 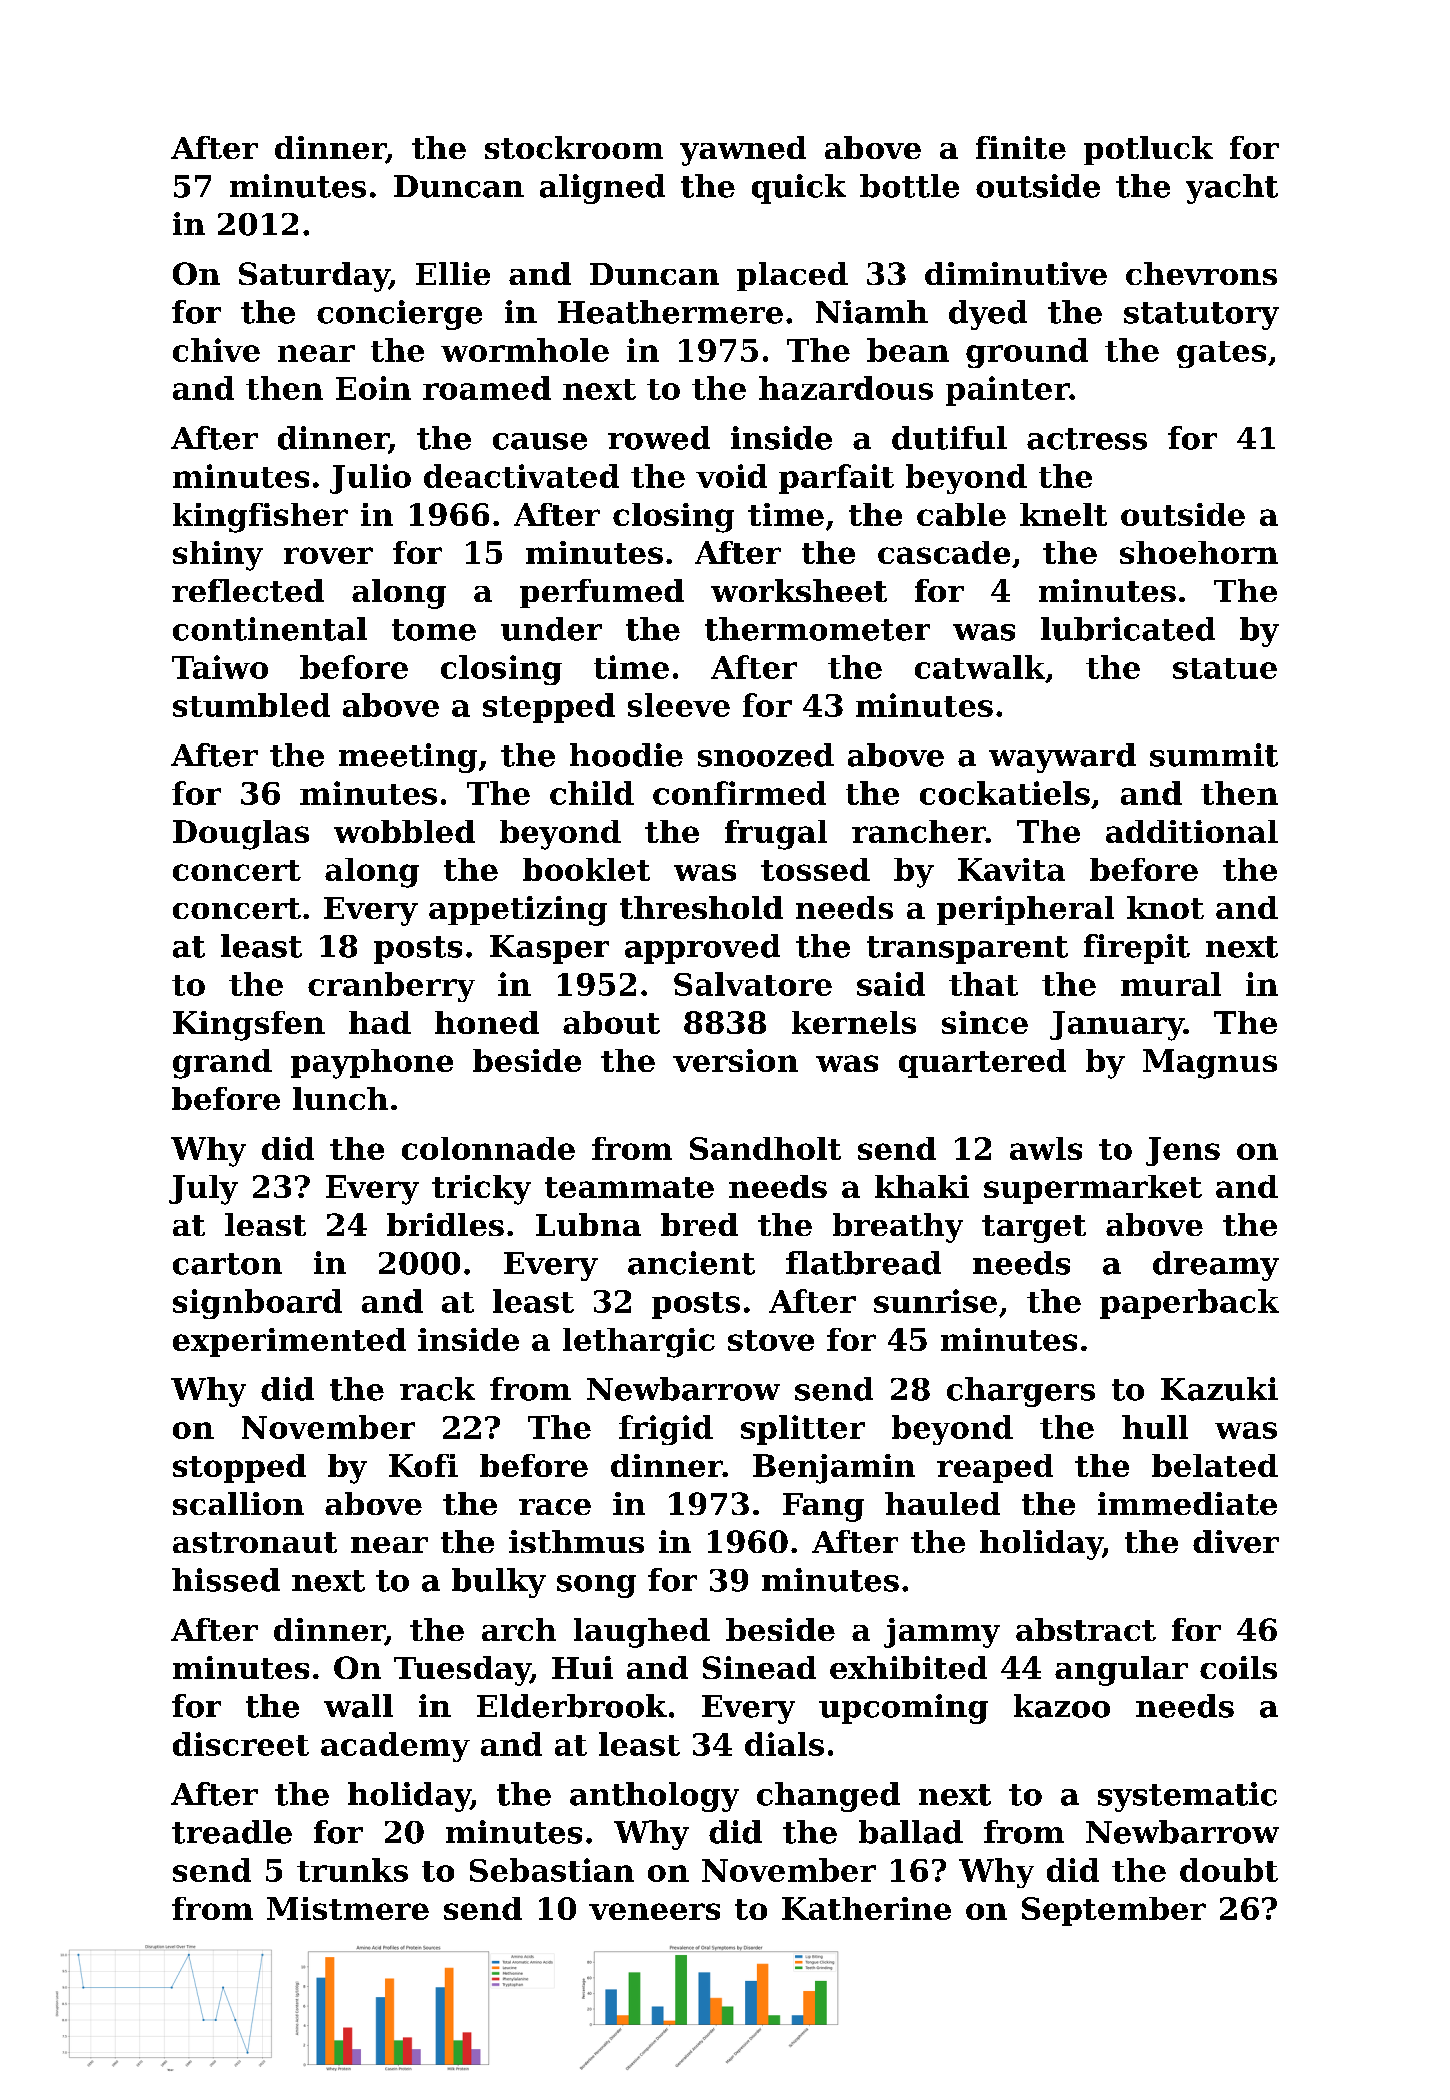 What do you see at coordinates (423, 1465) in the image?
I see `Kofi` at bounding box center [423, 1465].
